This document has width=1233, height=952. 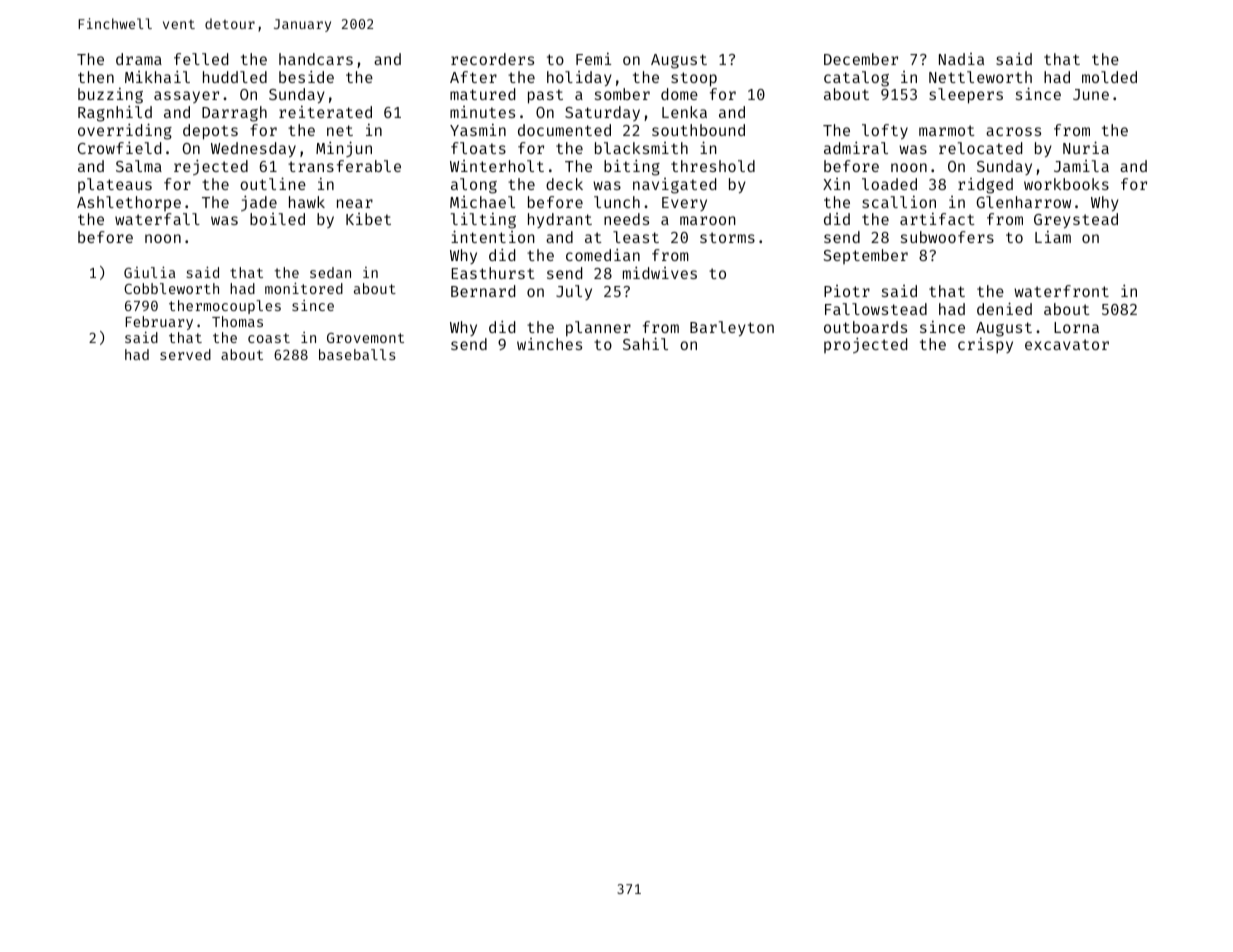 What do you see at coordinates (545, 96) in the document?
I see `past` at bounding box center [545, 96].
